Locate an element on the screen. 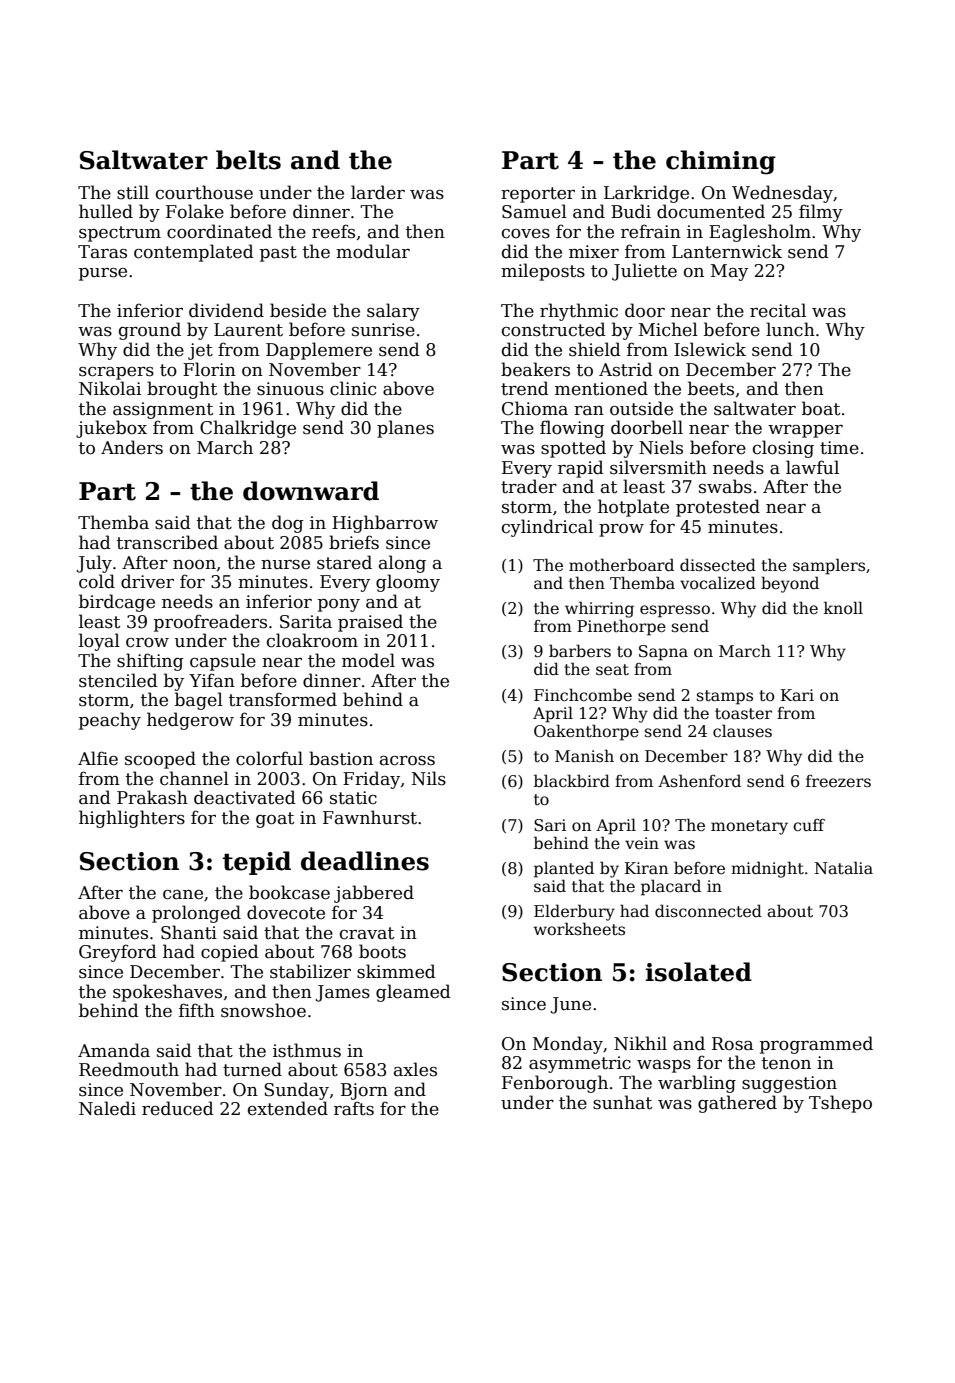 Image resolution: width=955 pixels, height=1383 pixels. reefs is located at coordinates (333, 231).
